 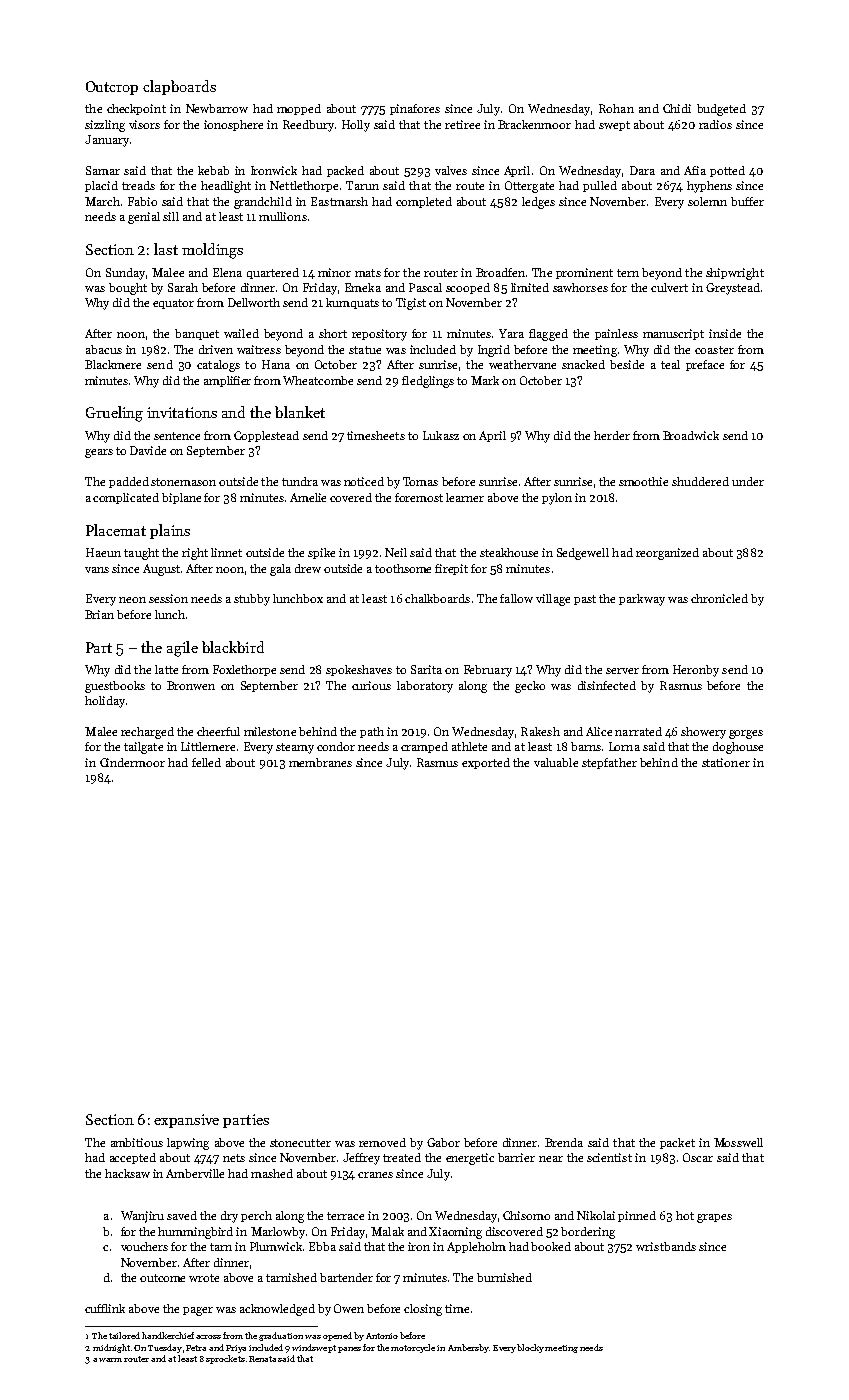 What do you see at coordinates (468, 1348) in the screenshot?
I see `Ambersby` at bounding box center [468, 1348].
